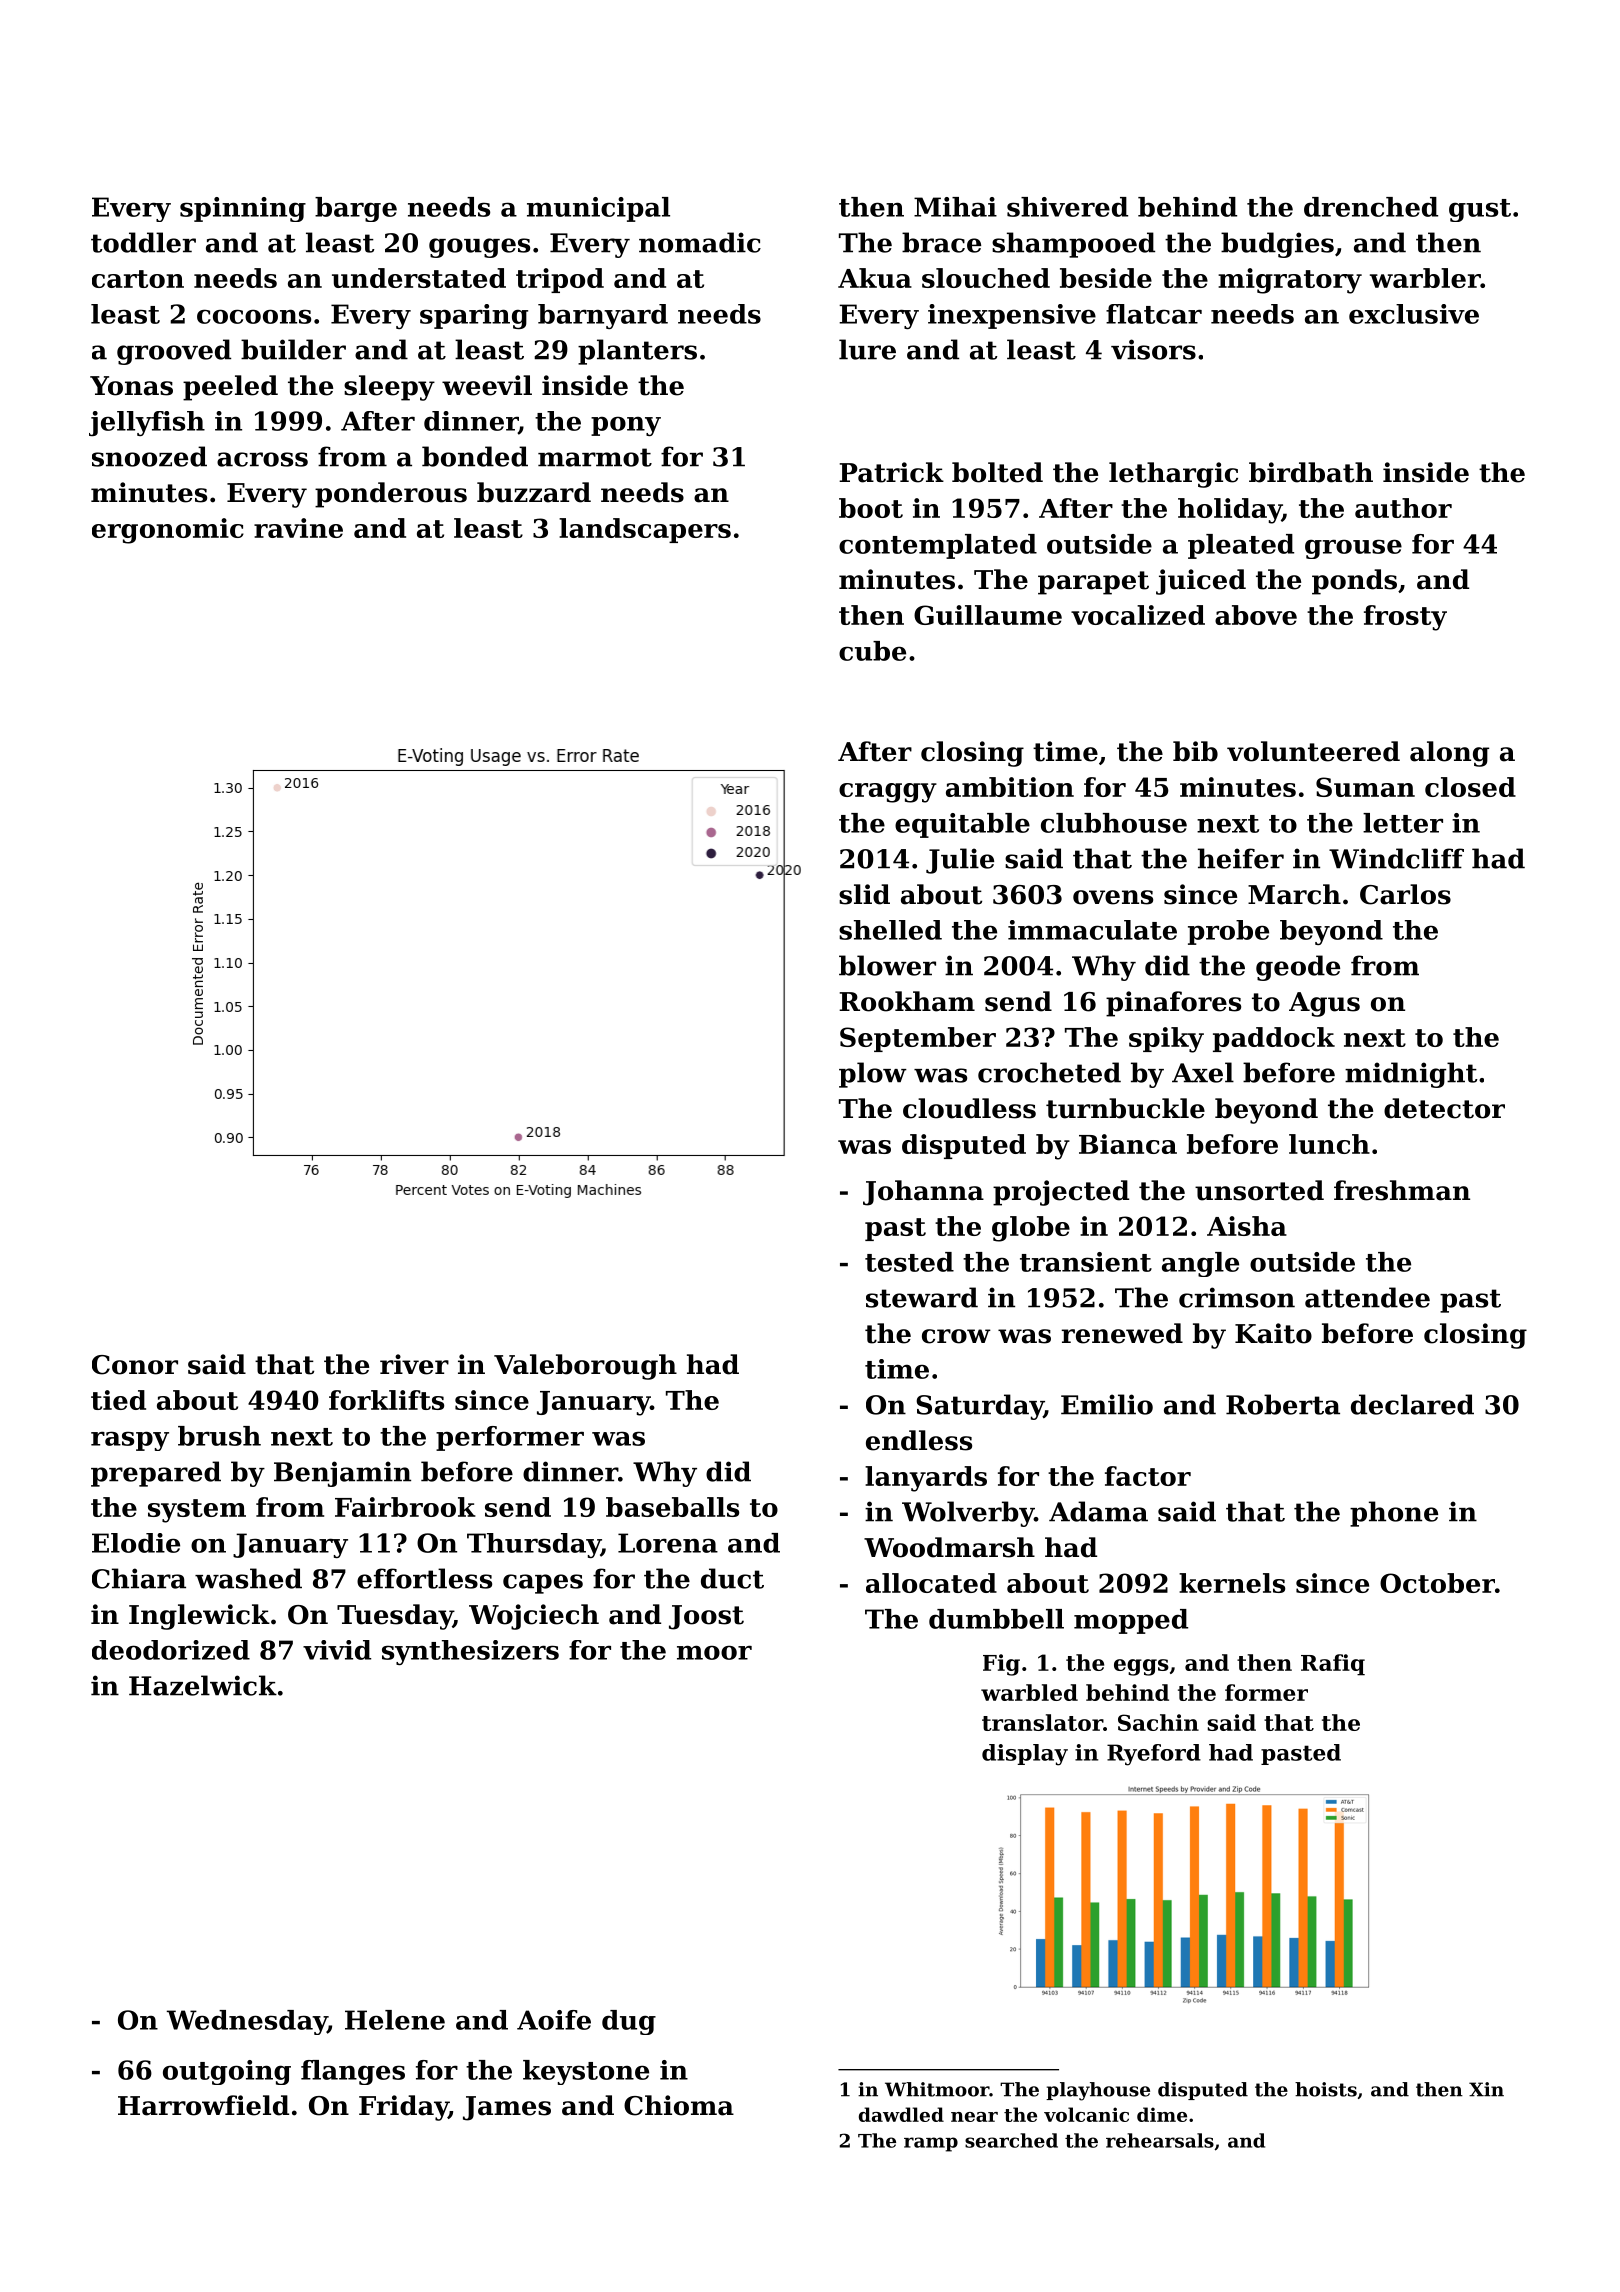  I want to click on steward, so click(922, 1297).
